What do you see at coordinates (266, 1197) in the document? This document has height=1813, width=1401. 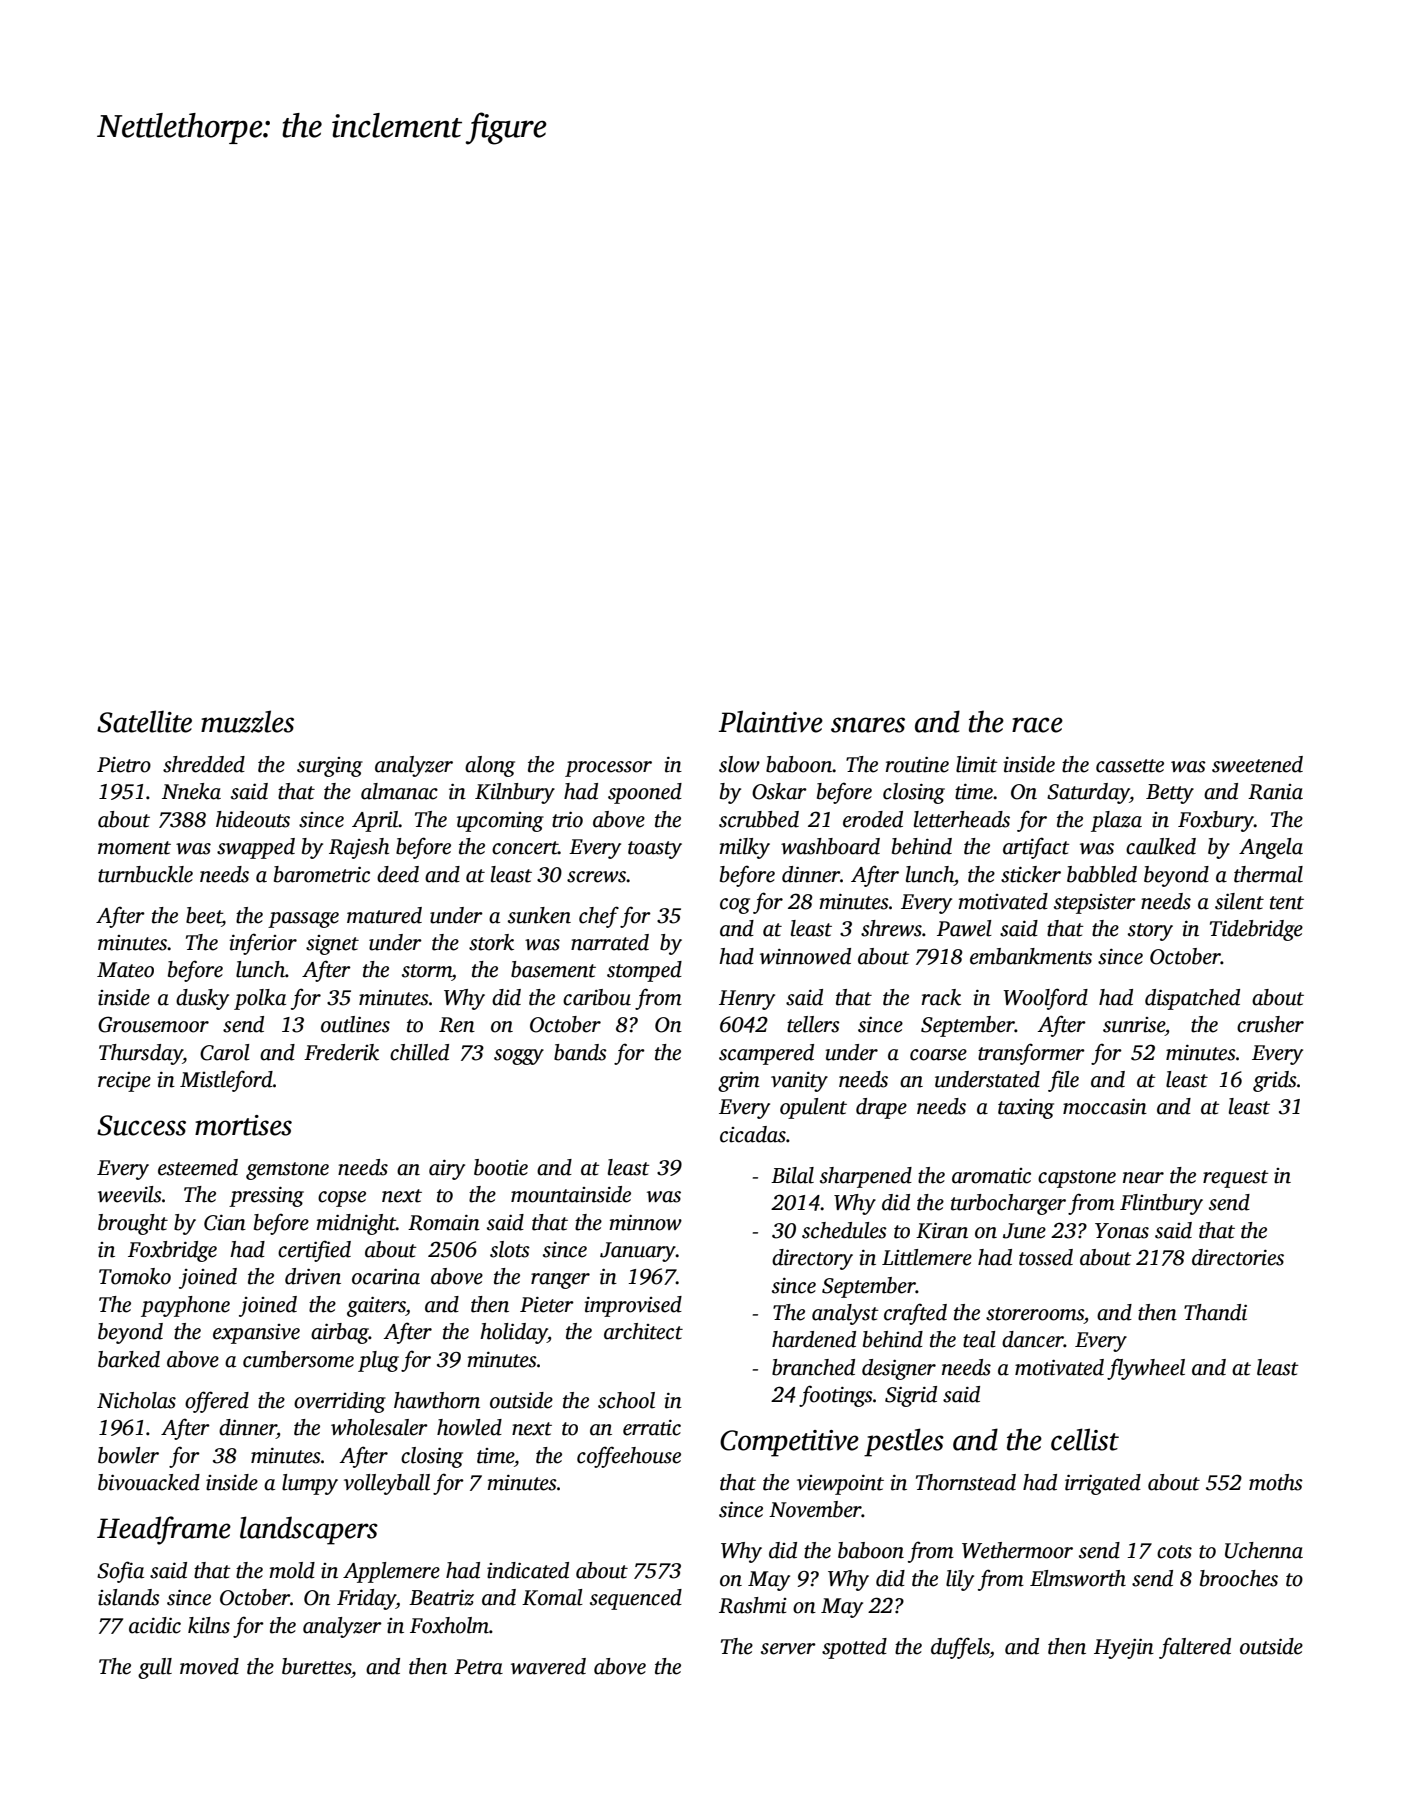 I see `pressing` at bounding box center [266, 1197].
